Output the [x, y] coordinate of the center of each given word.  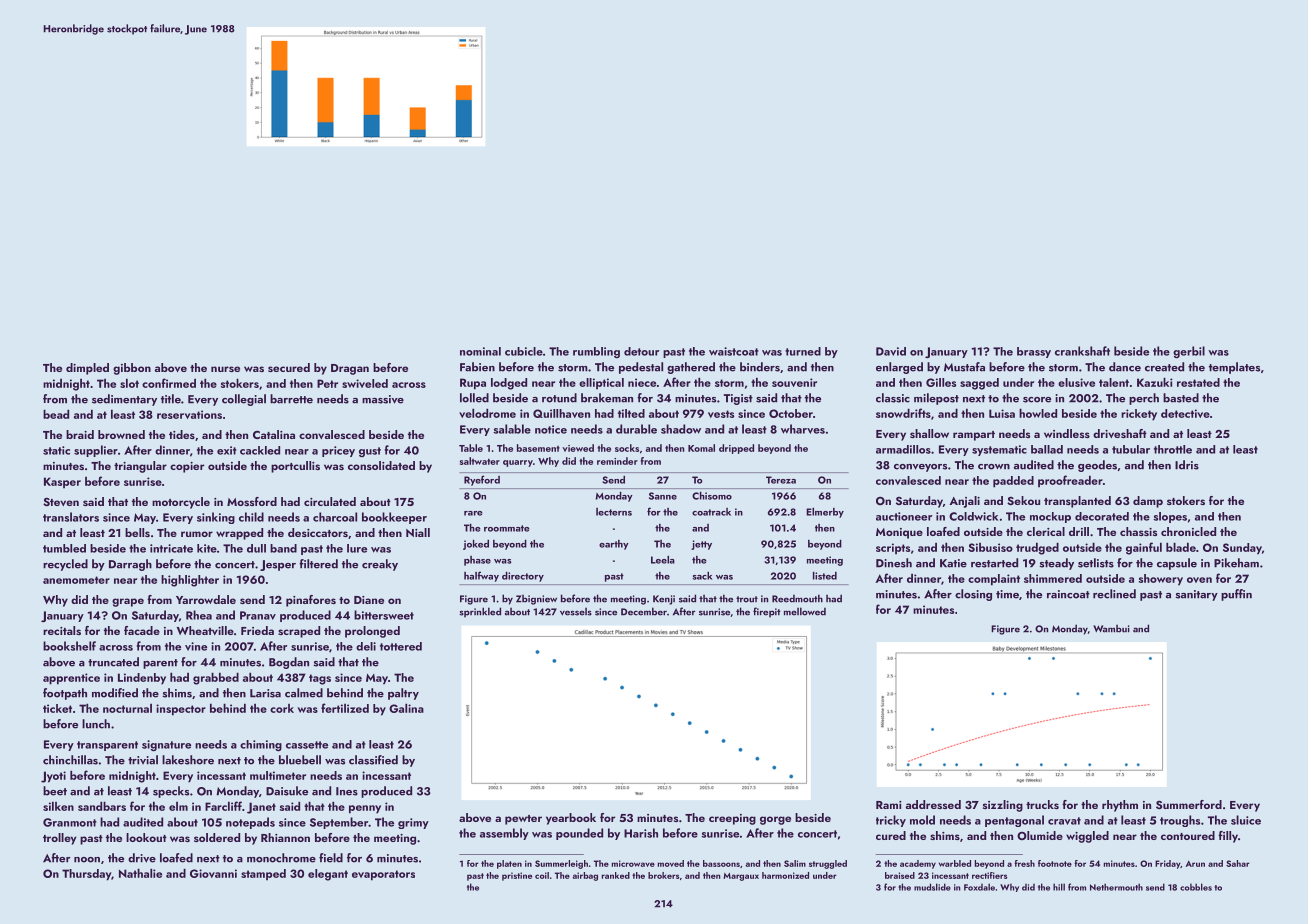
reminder [617, 461]
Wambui [1111, 629]
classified [373, 760]
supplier [96, 451]
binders [760, 367]
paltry [403, 694]
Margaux [741, 877]
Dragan [350, 369]
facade [142, 630]
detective [1185, 413]
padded [1013, 482]
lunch [96, 724]
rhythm [1120, 806]
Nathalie [140, 873]
